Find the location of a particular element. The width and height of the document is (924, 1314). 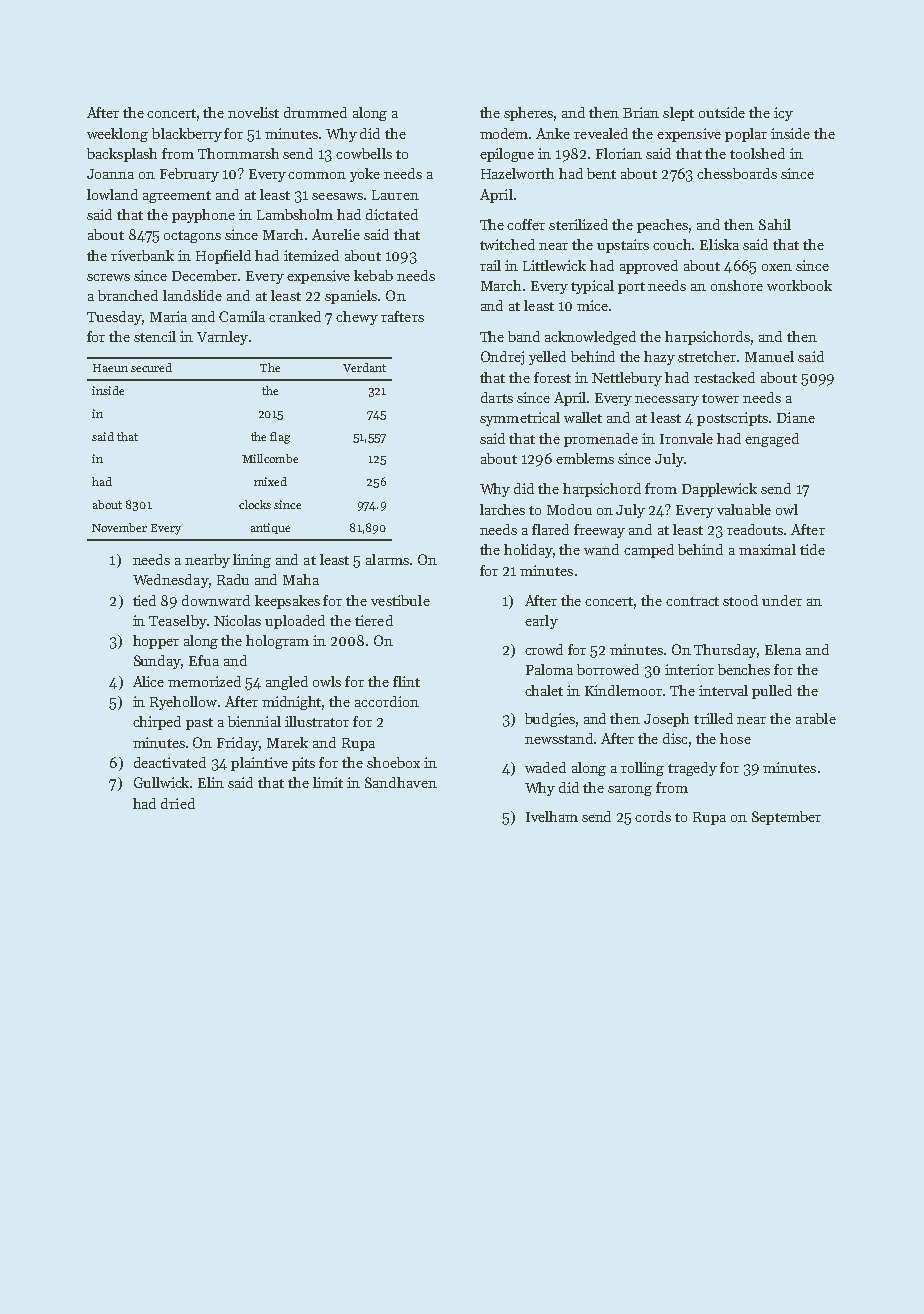

oxen is located at coordinates (777, 267).
